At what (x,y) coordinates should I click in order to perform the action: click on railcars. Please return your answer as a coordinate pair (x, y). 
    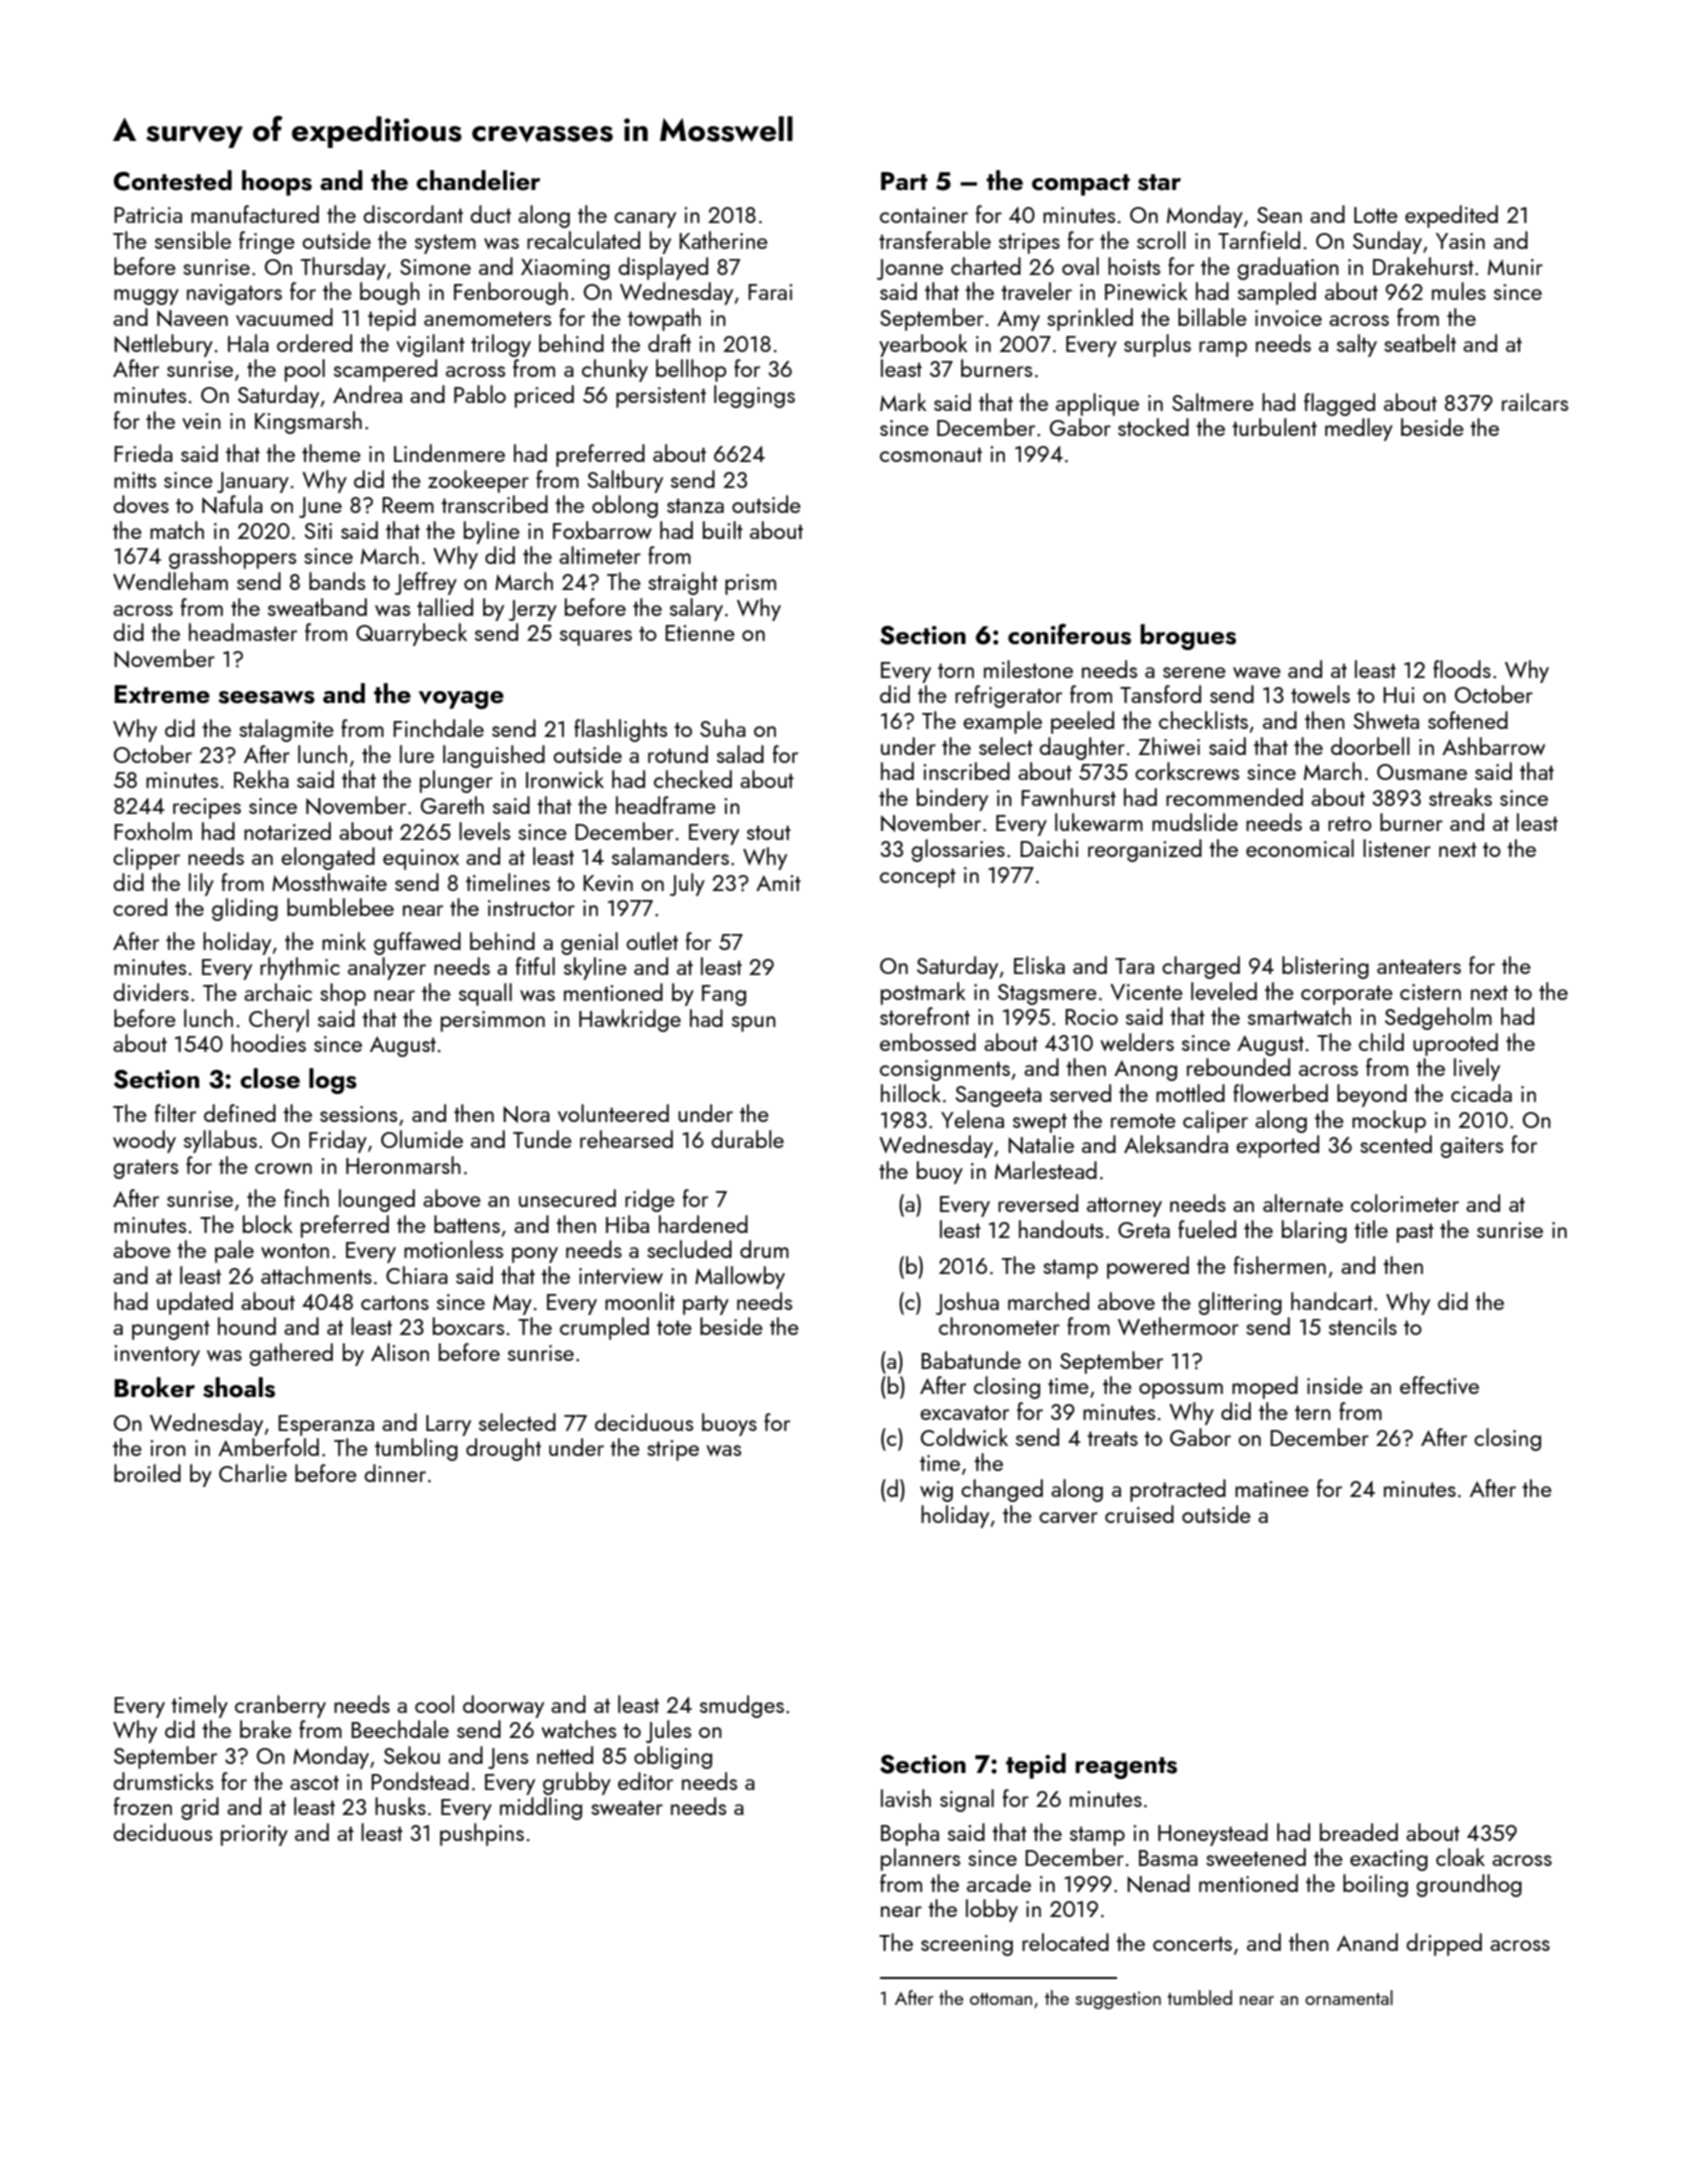
    Looking at the image, I should click on (1535, 402).
